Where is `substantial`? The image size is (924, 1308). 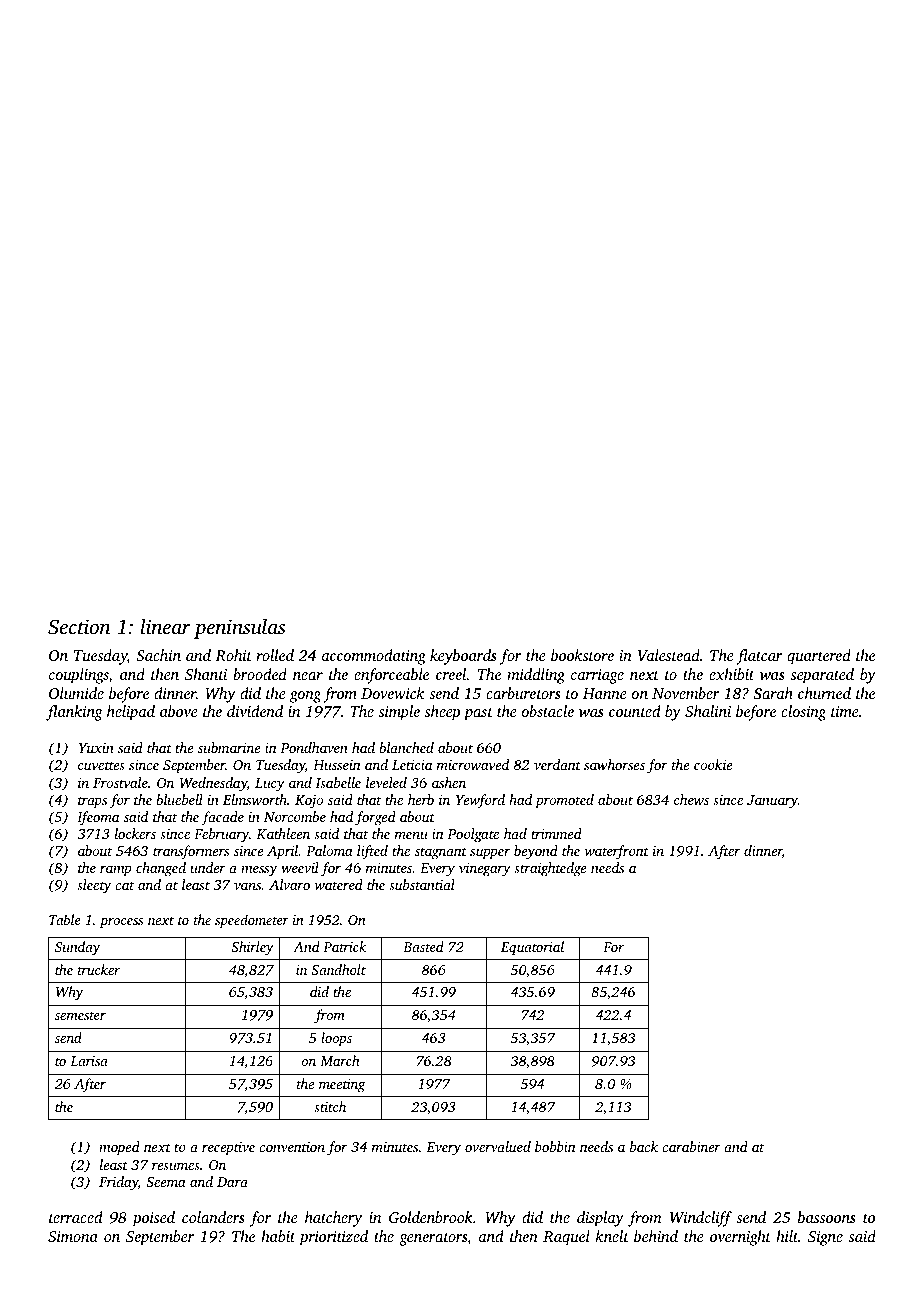
substantial is located at coordinates (422, 884).
